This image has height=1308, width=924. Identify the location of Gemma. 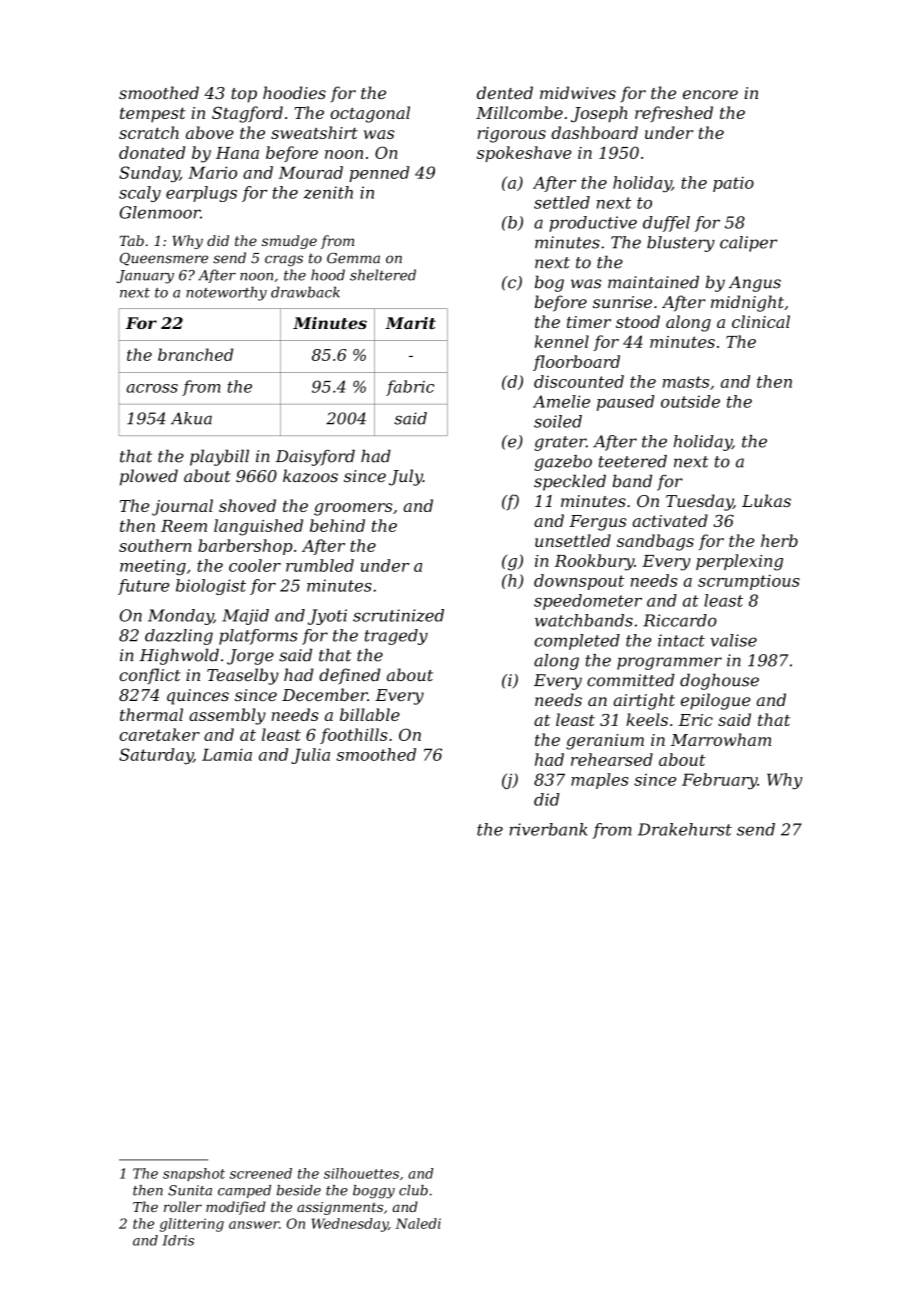
(353, 258).
